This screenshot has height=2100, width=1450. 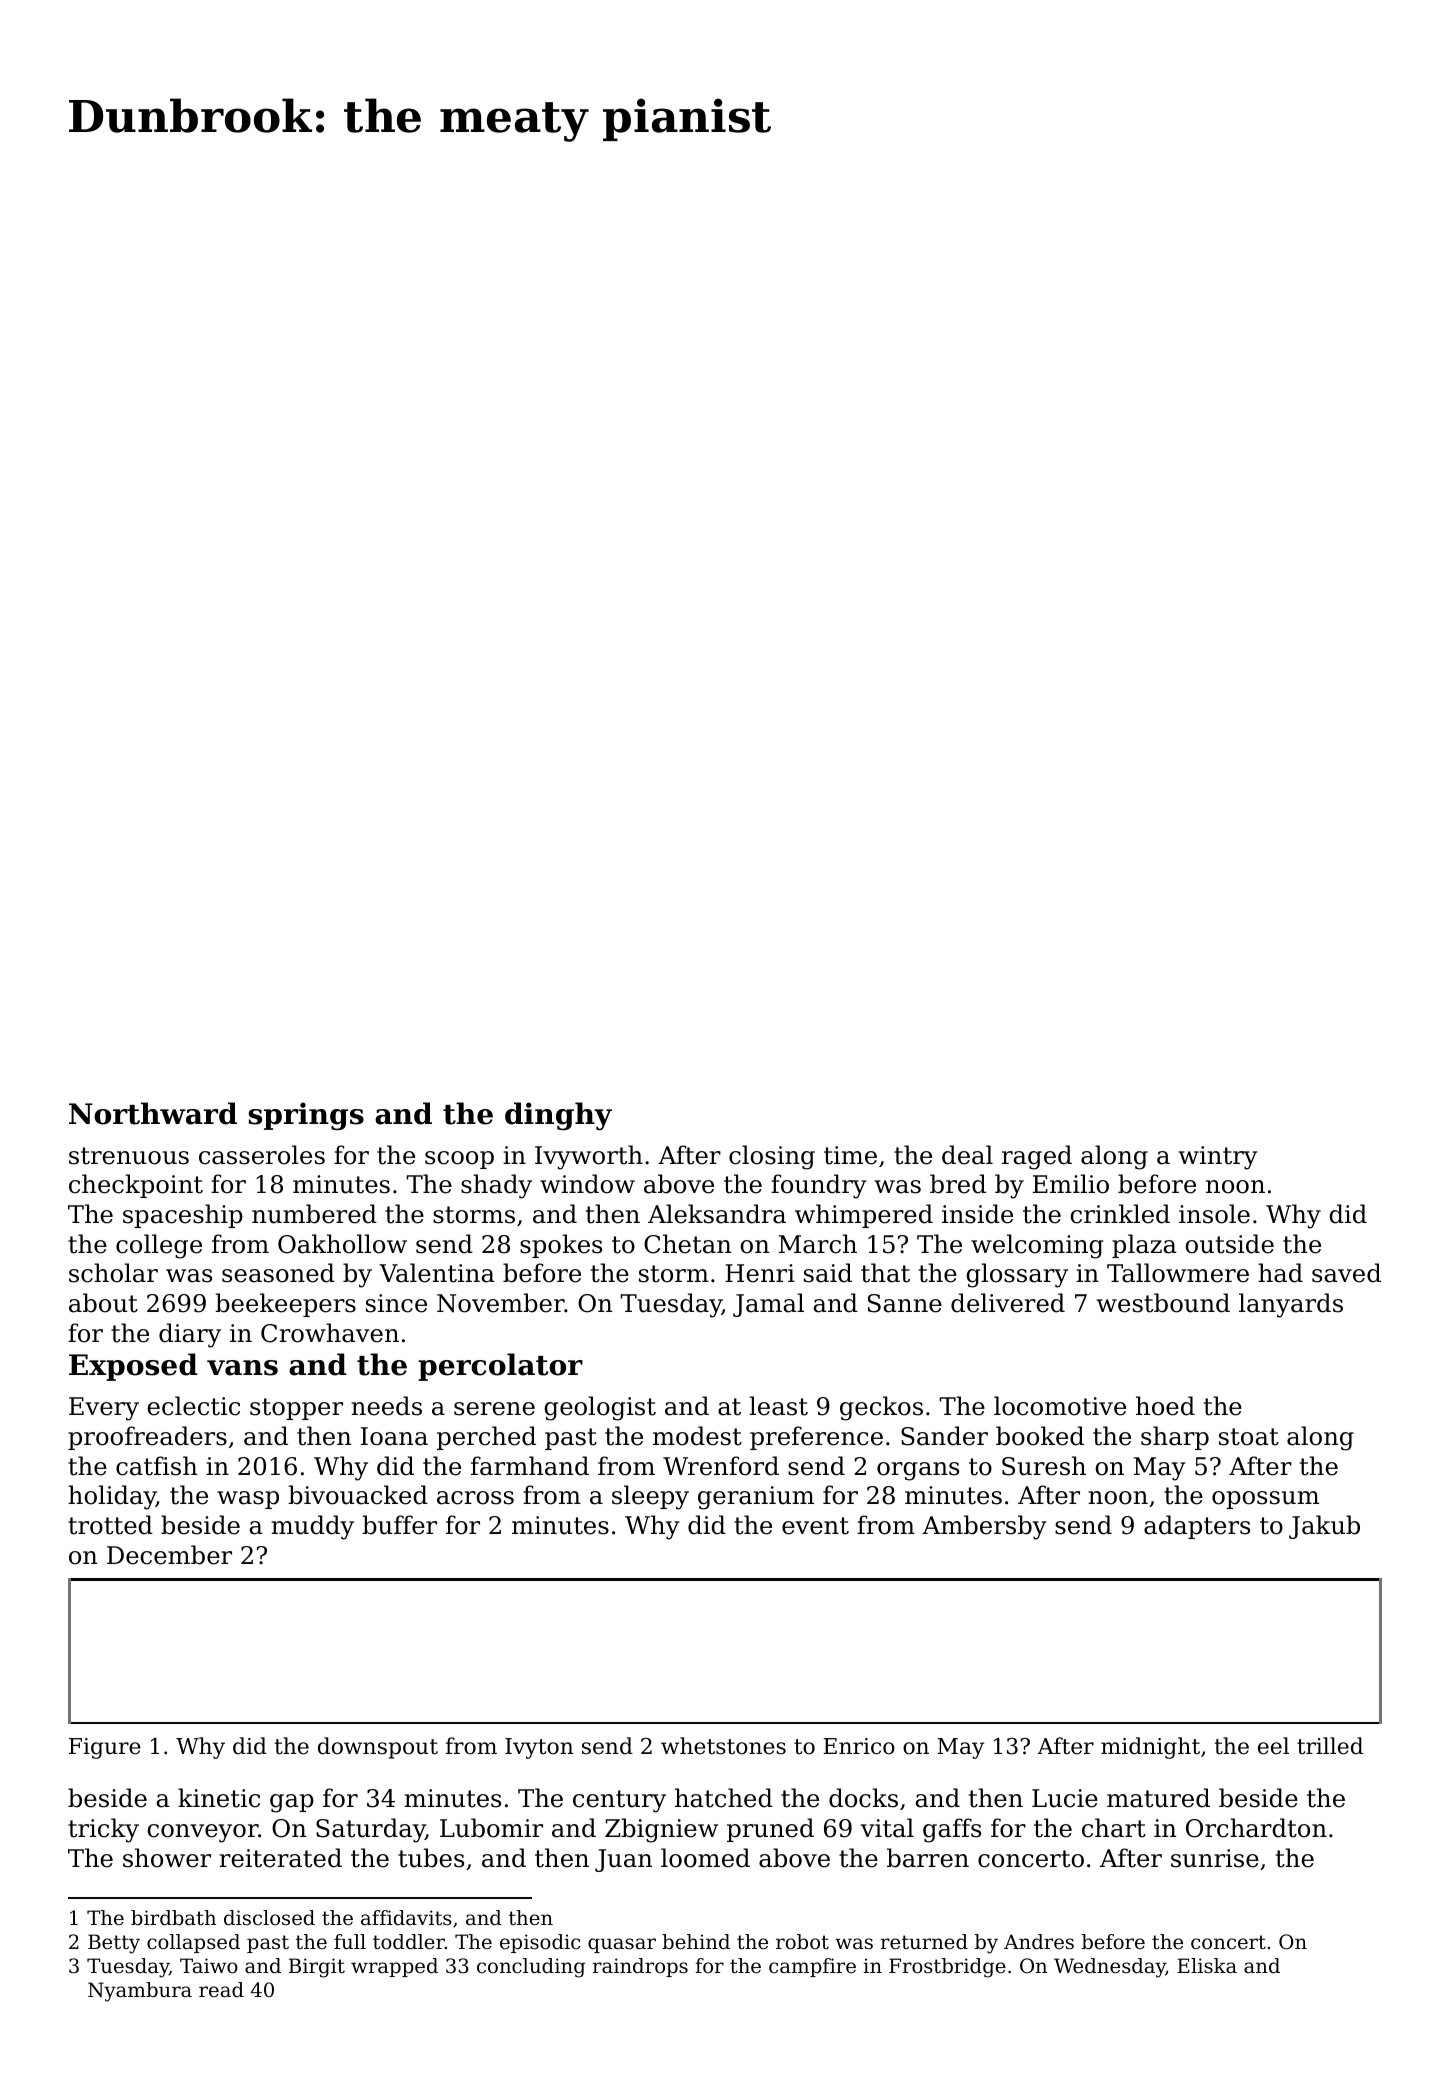 What do you see at coordinates (1324, 1527) in the screenshot?
I see `Jakub` at bounding box center [1324, 1527].
